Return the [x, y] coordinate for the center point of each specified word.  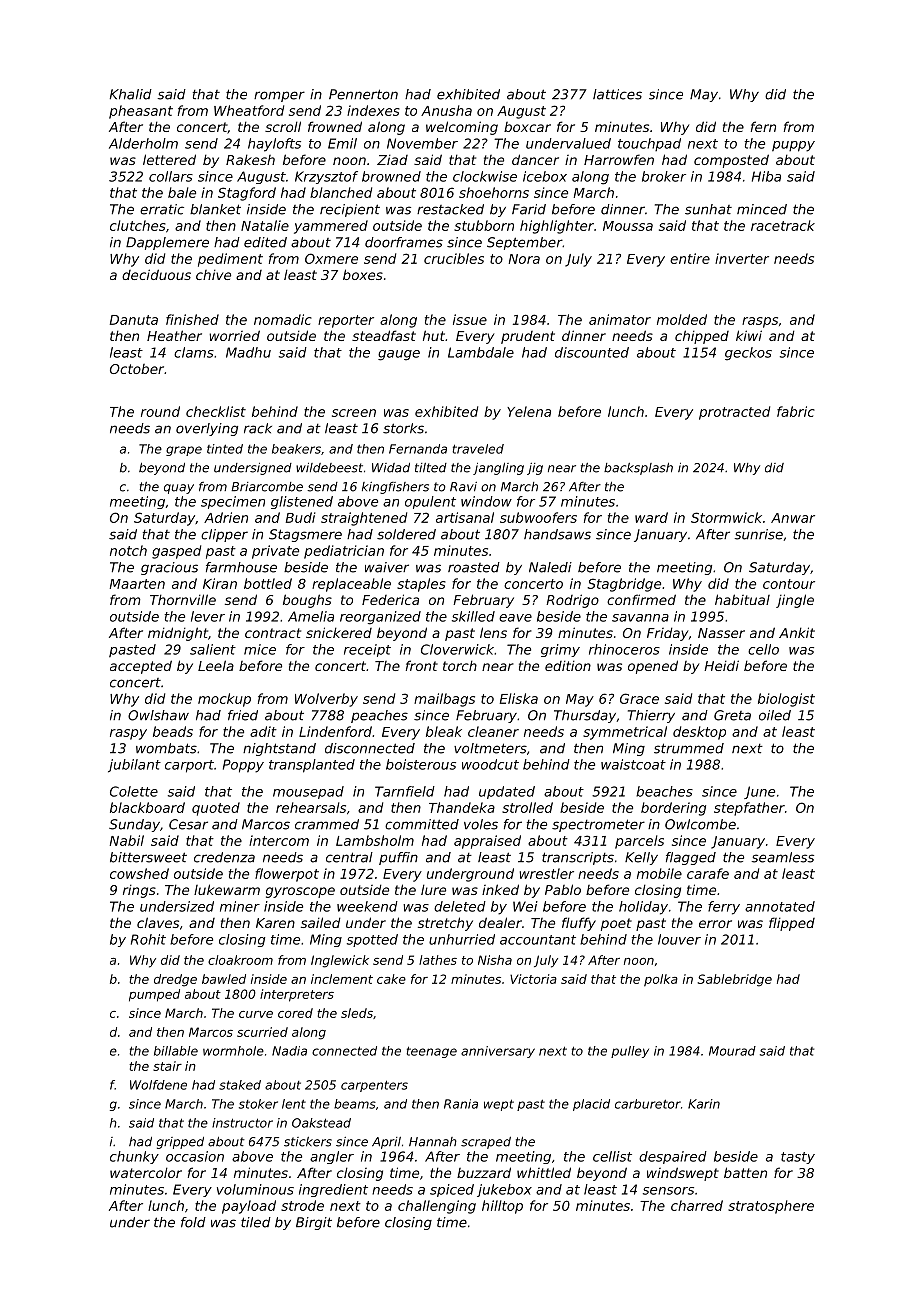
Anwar [793, 518]
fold [193, 1222]
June [759, 792]
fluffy [579, 924]
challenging [437, 1207]
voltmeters [490, 748]
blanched [341, 192]
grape [184, 451]
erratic [162, 209]
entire [690, 258]
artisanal [465, 517]
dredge [175, 980]
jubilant [134, 766]
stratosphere [771, 1207]
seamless [782, 857]
